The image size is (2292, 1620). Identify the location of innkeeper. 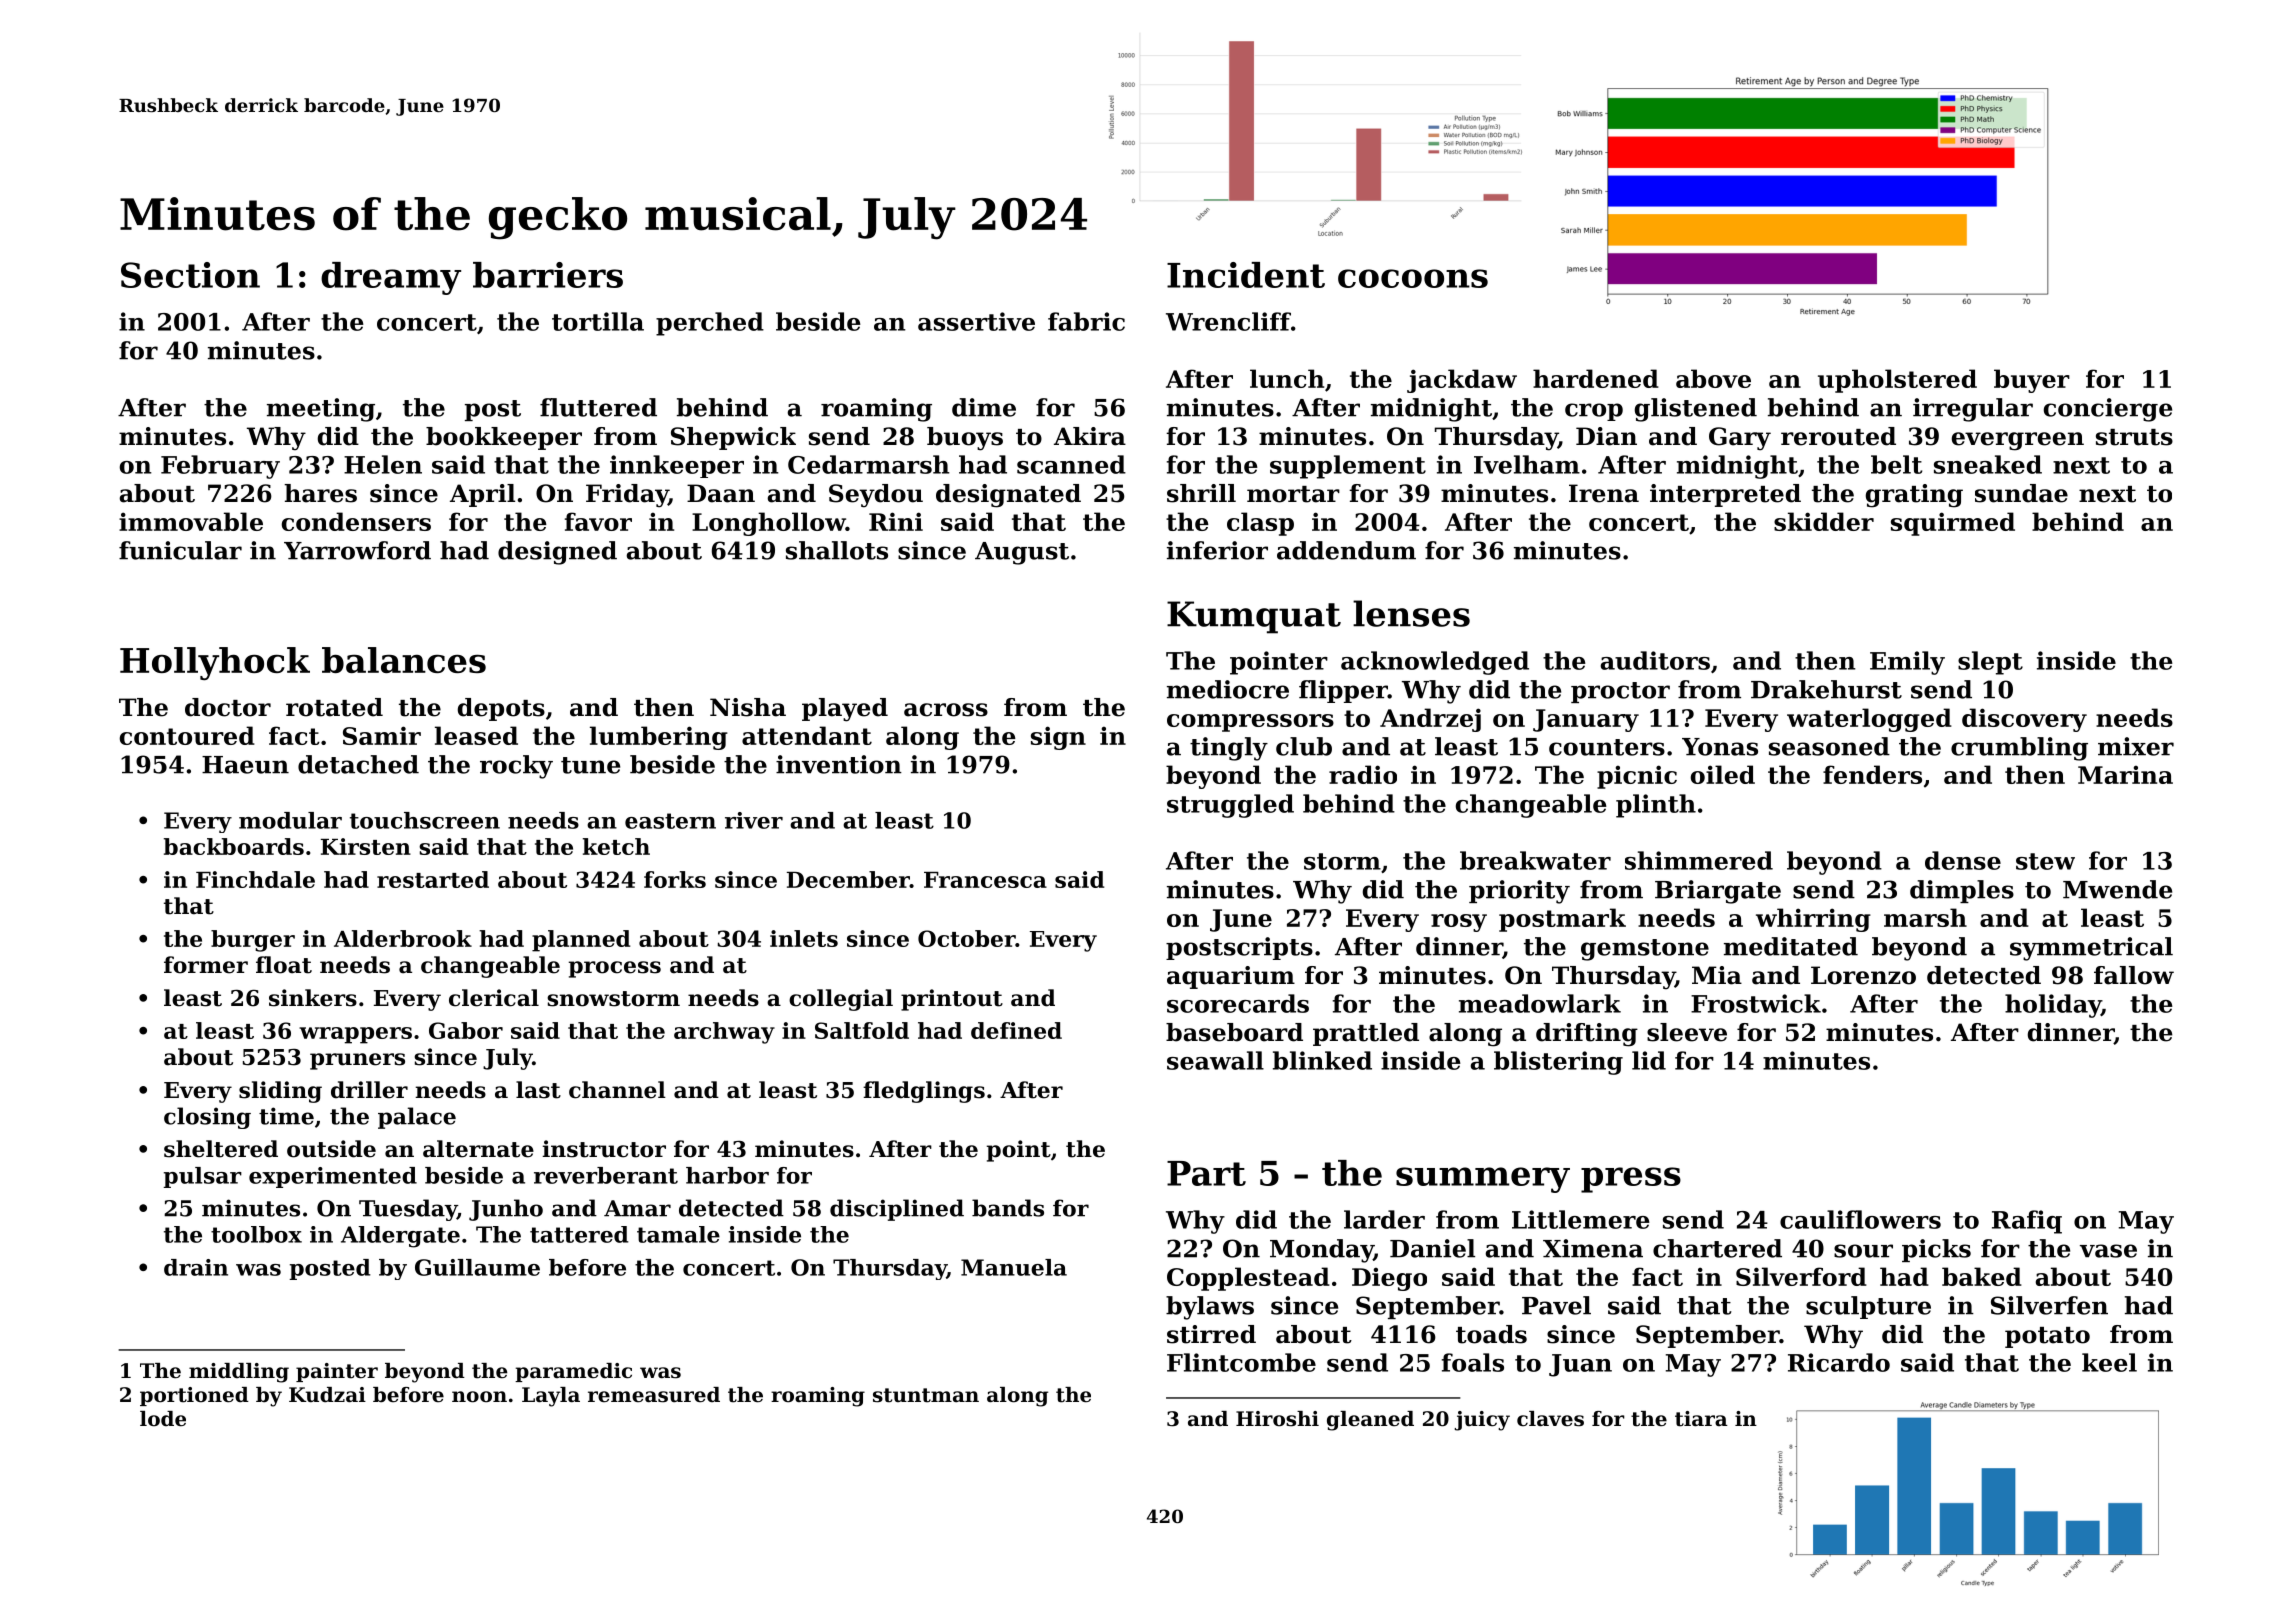
(677, 466).
